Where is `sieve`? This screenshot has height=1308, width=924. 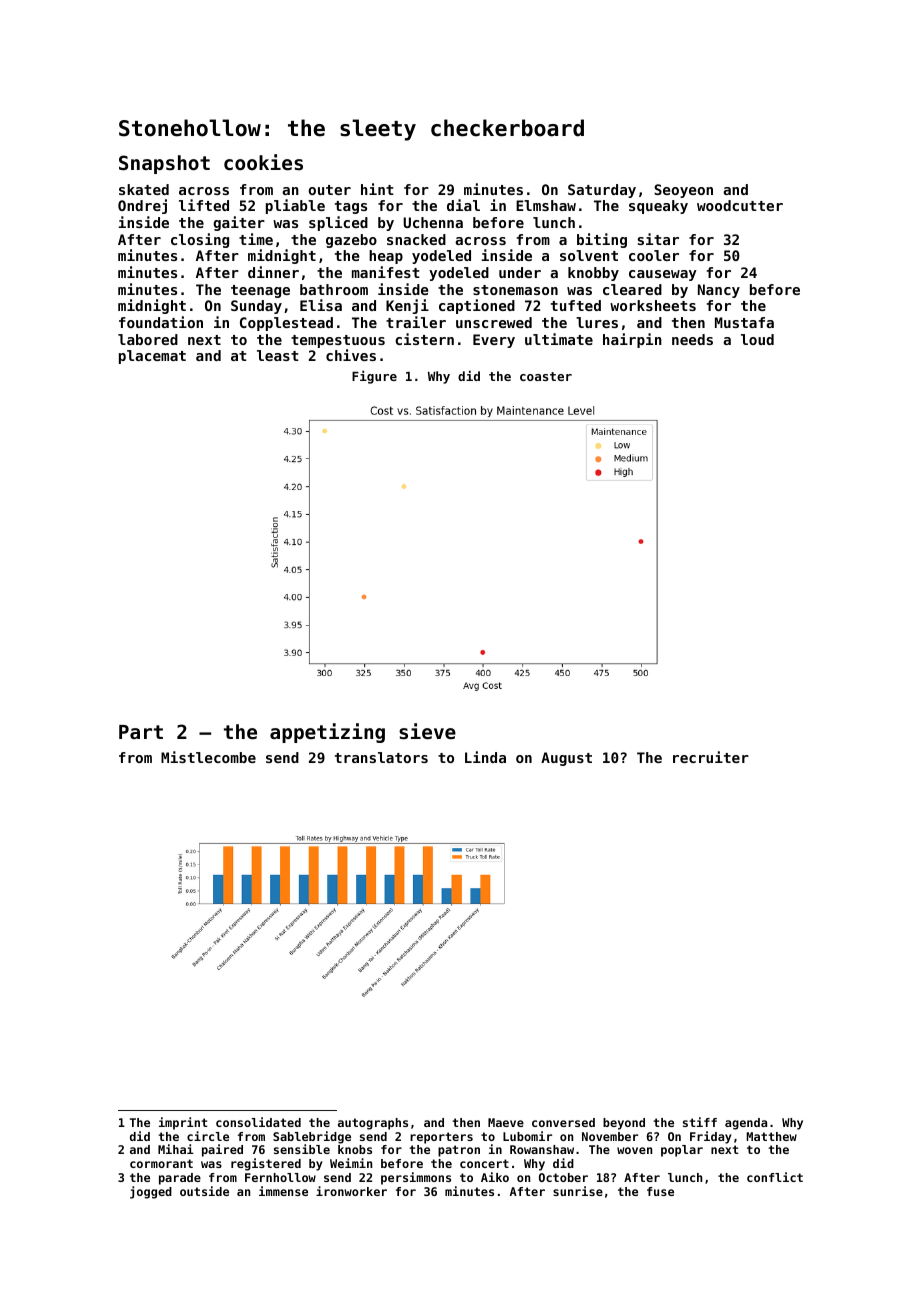 sieve is located at coordinates (427, 731).
